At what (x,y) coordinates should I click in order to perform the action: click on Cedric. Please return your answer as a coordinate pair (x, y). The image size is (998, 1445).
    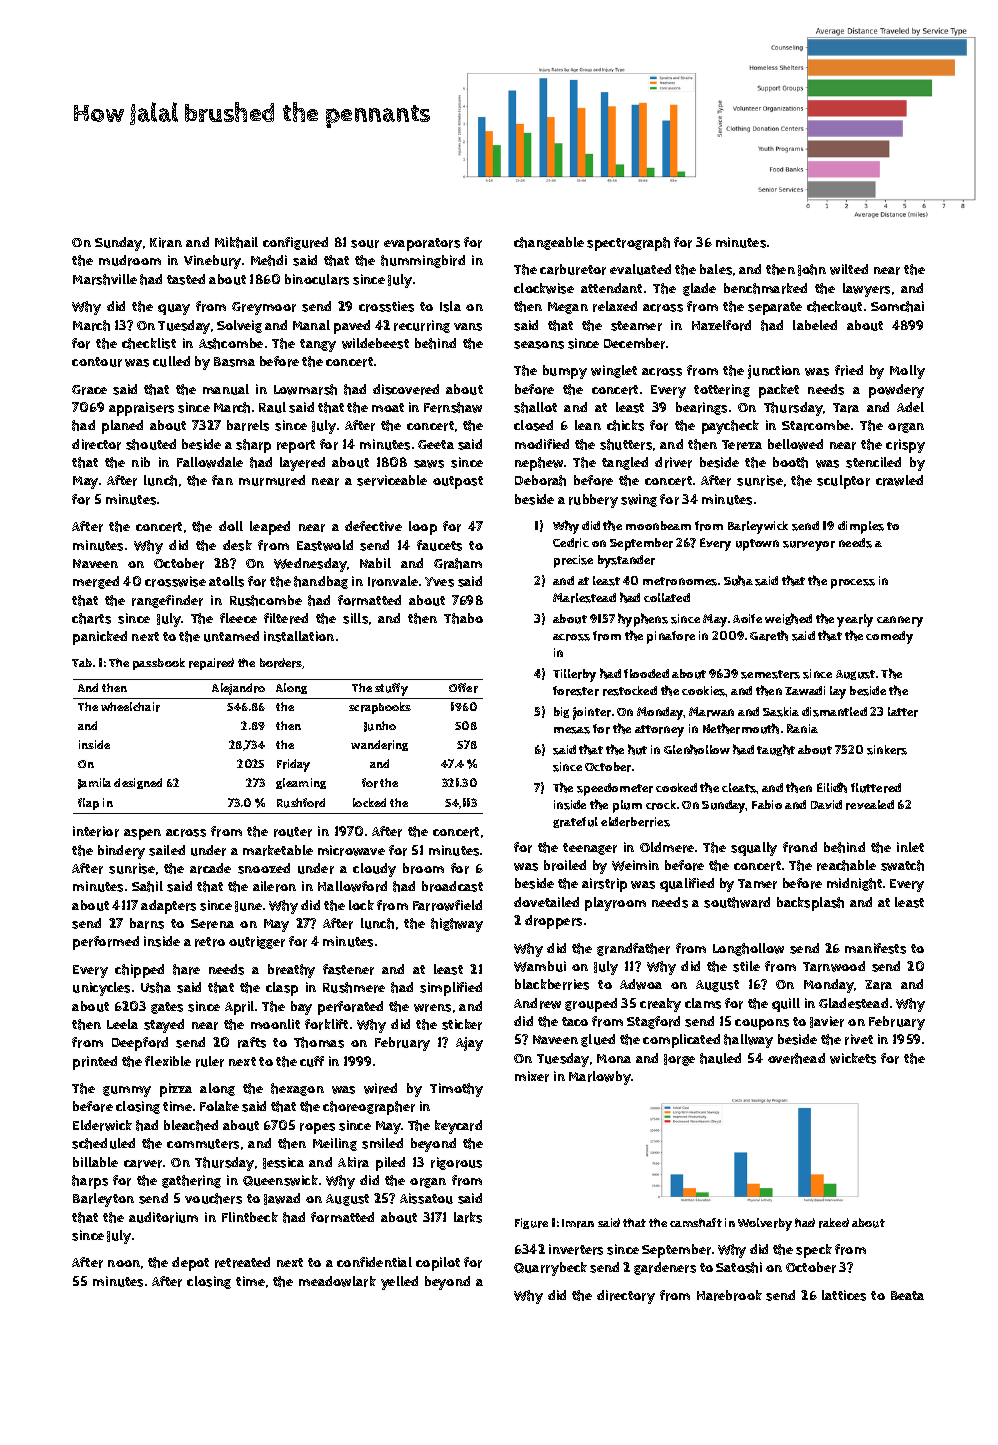
    Looking at the image, I should click on (571, 543).
